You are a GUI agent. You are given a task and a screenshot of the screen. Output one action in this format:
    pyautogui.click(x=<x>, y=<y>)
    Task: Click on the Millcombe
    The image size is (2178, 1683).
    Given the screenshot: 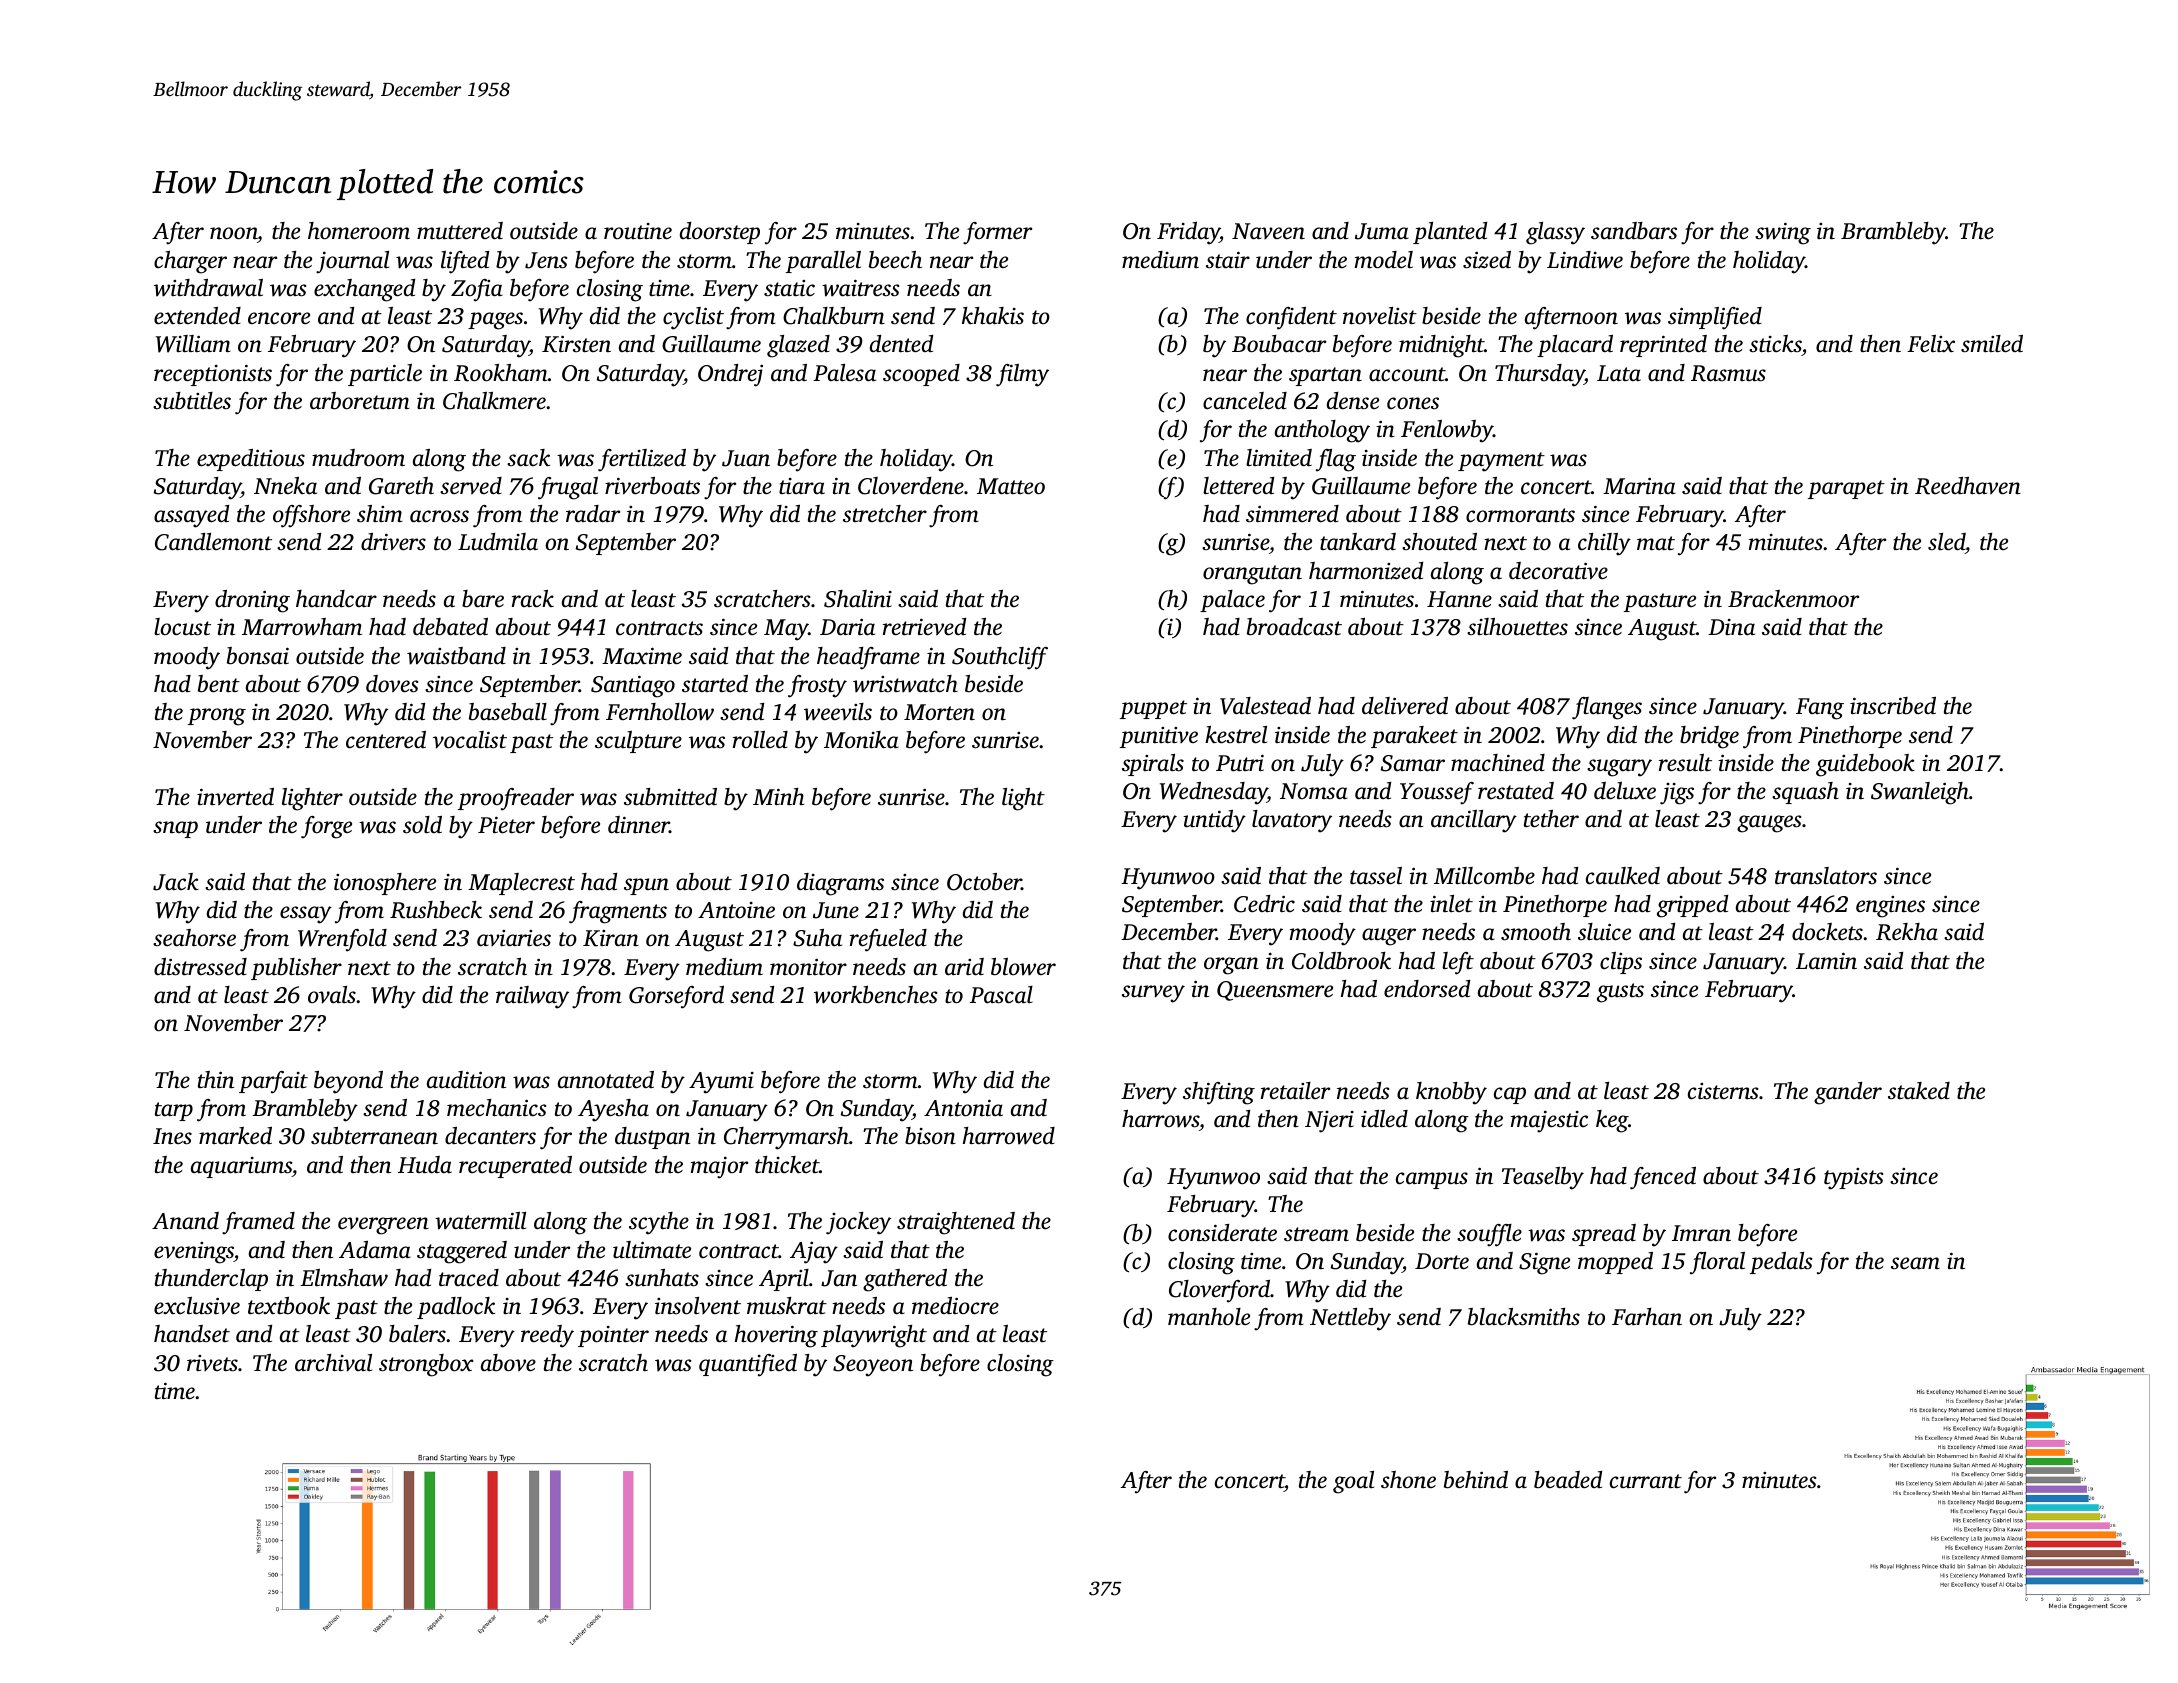 What is the action you would take?
    pyautogui.click(x=1484, y=876)
